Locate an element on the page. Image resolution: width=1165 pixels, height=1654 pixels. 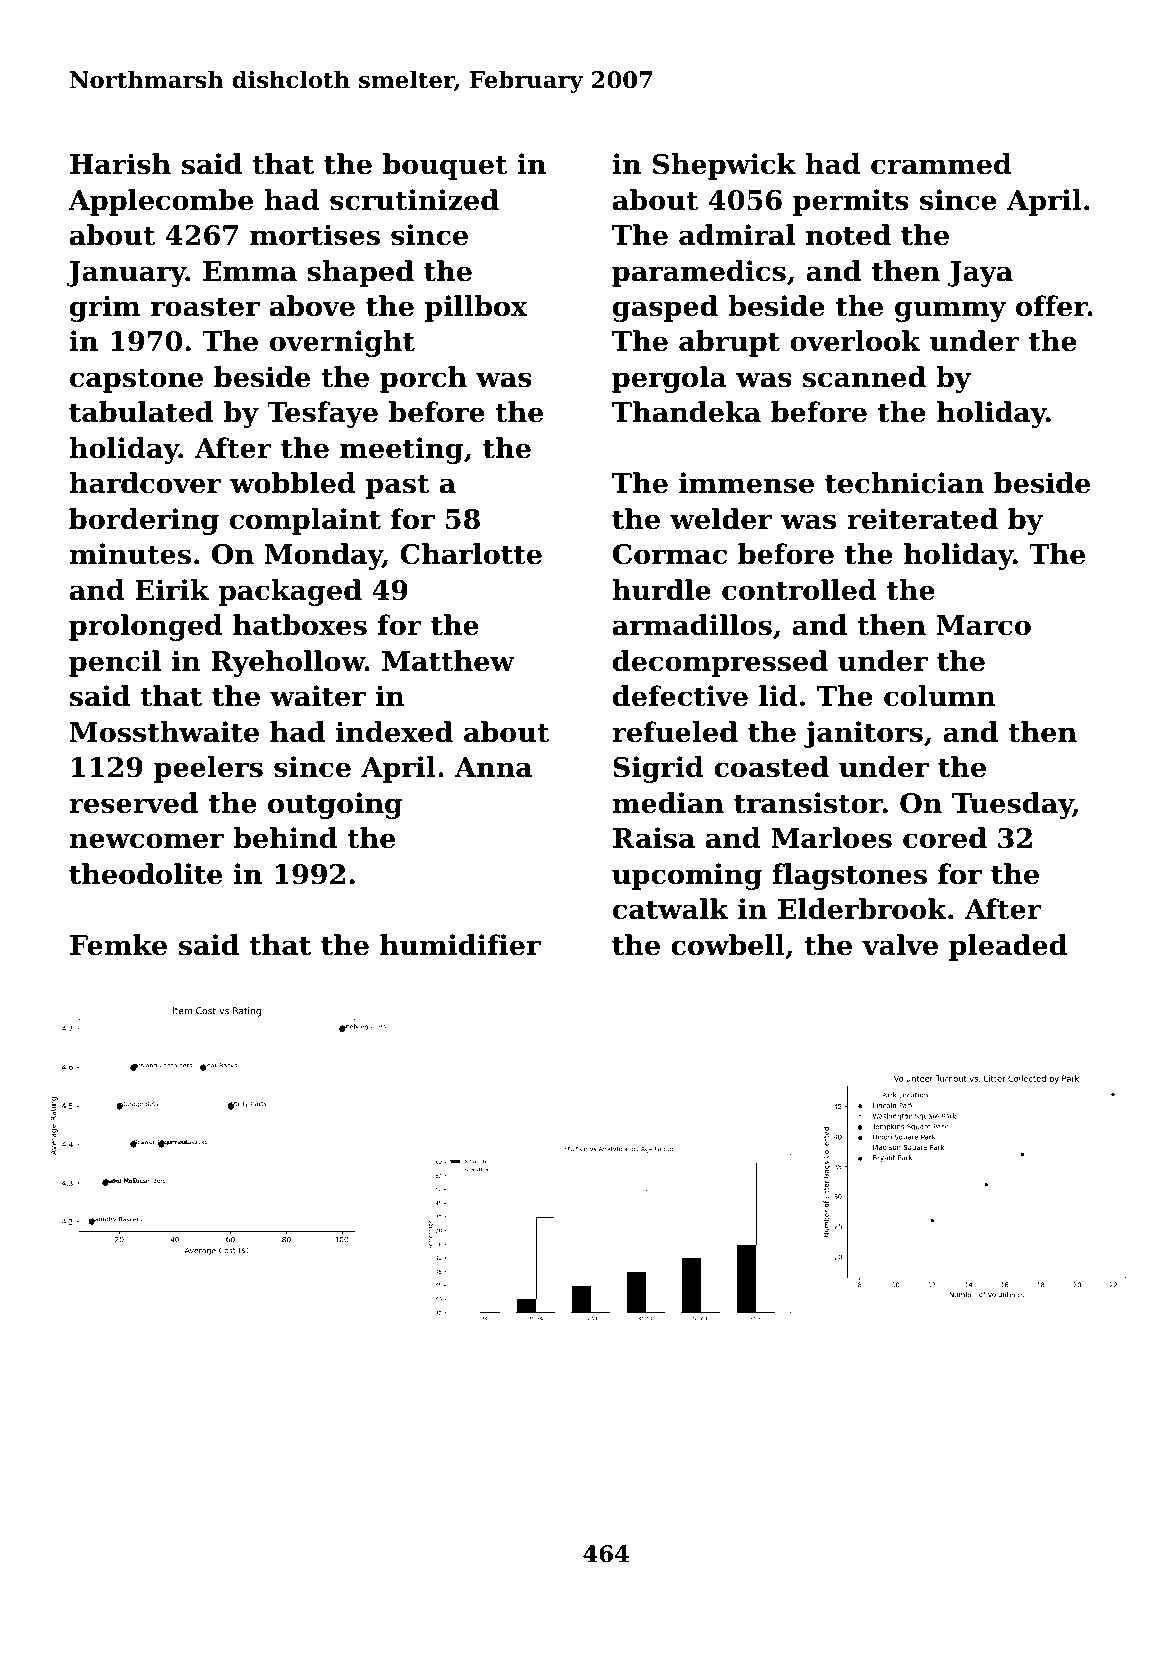
upcoming is located at coordinates (687, 876).
